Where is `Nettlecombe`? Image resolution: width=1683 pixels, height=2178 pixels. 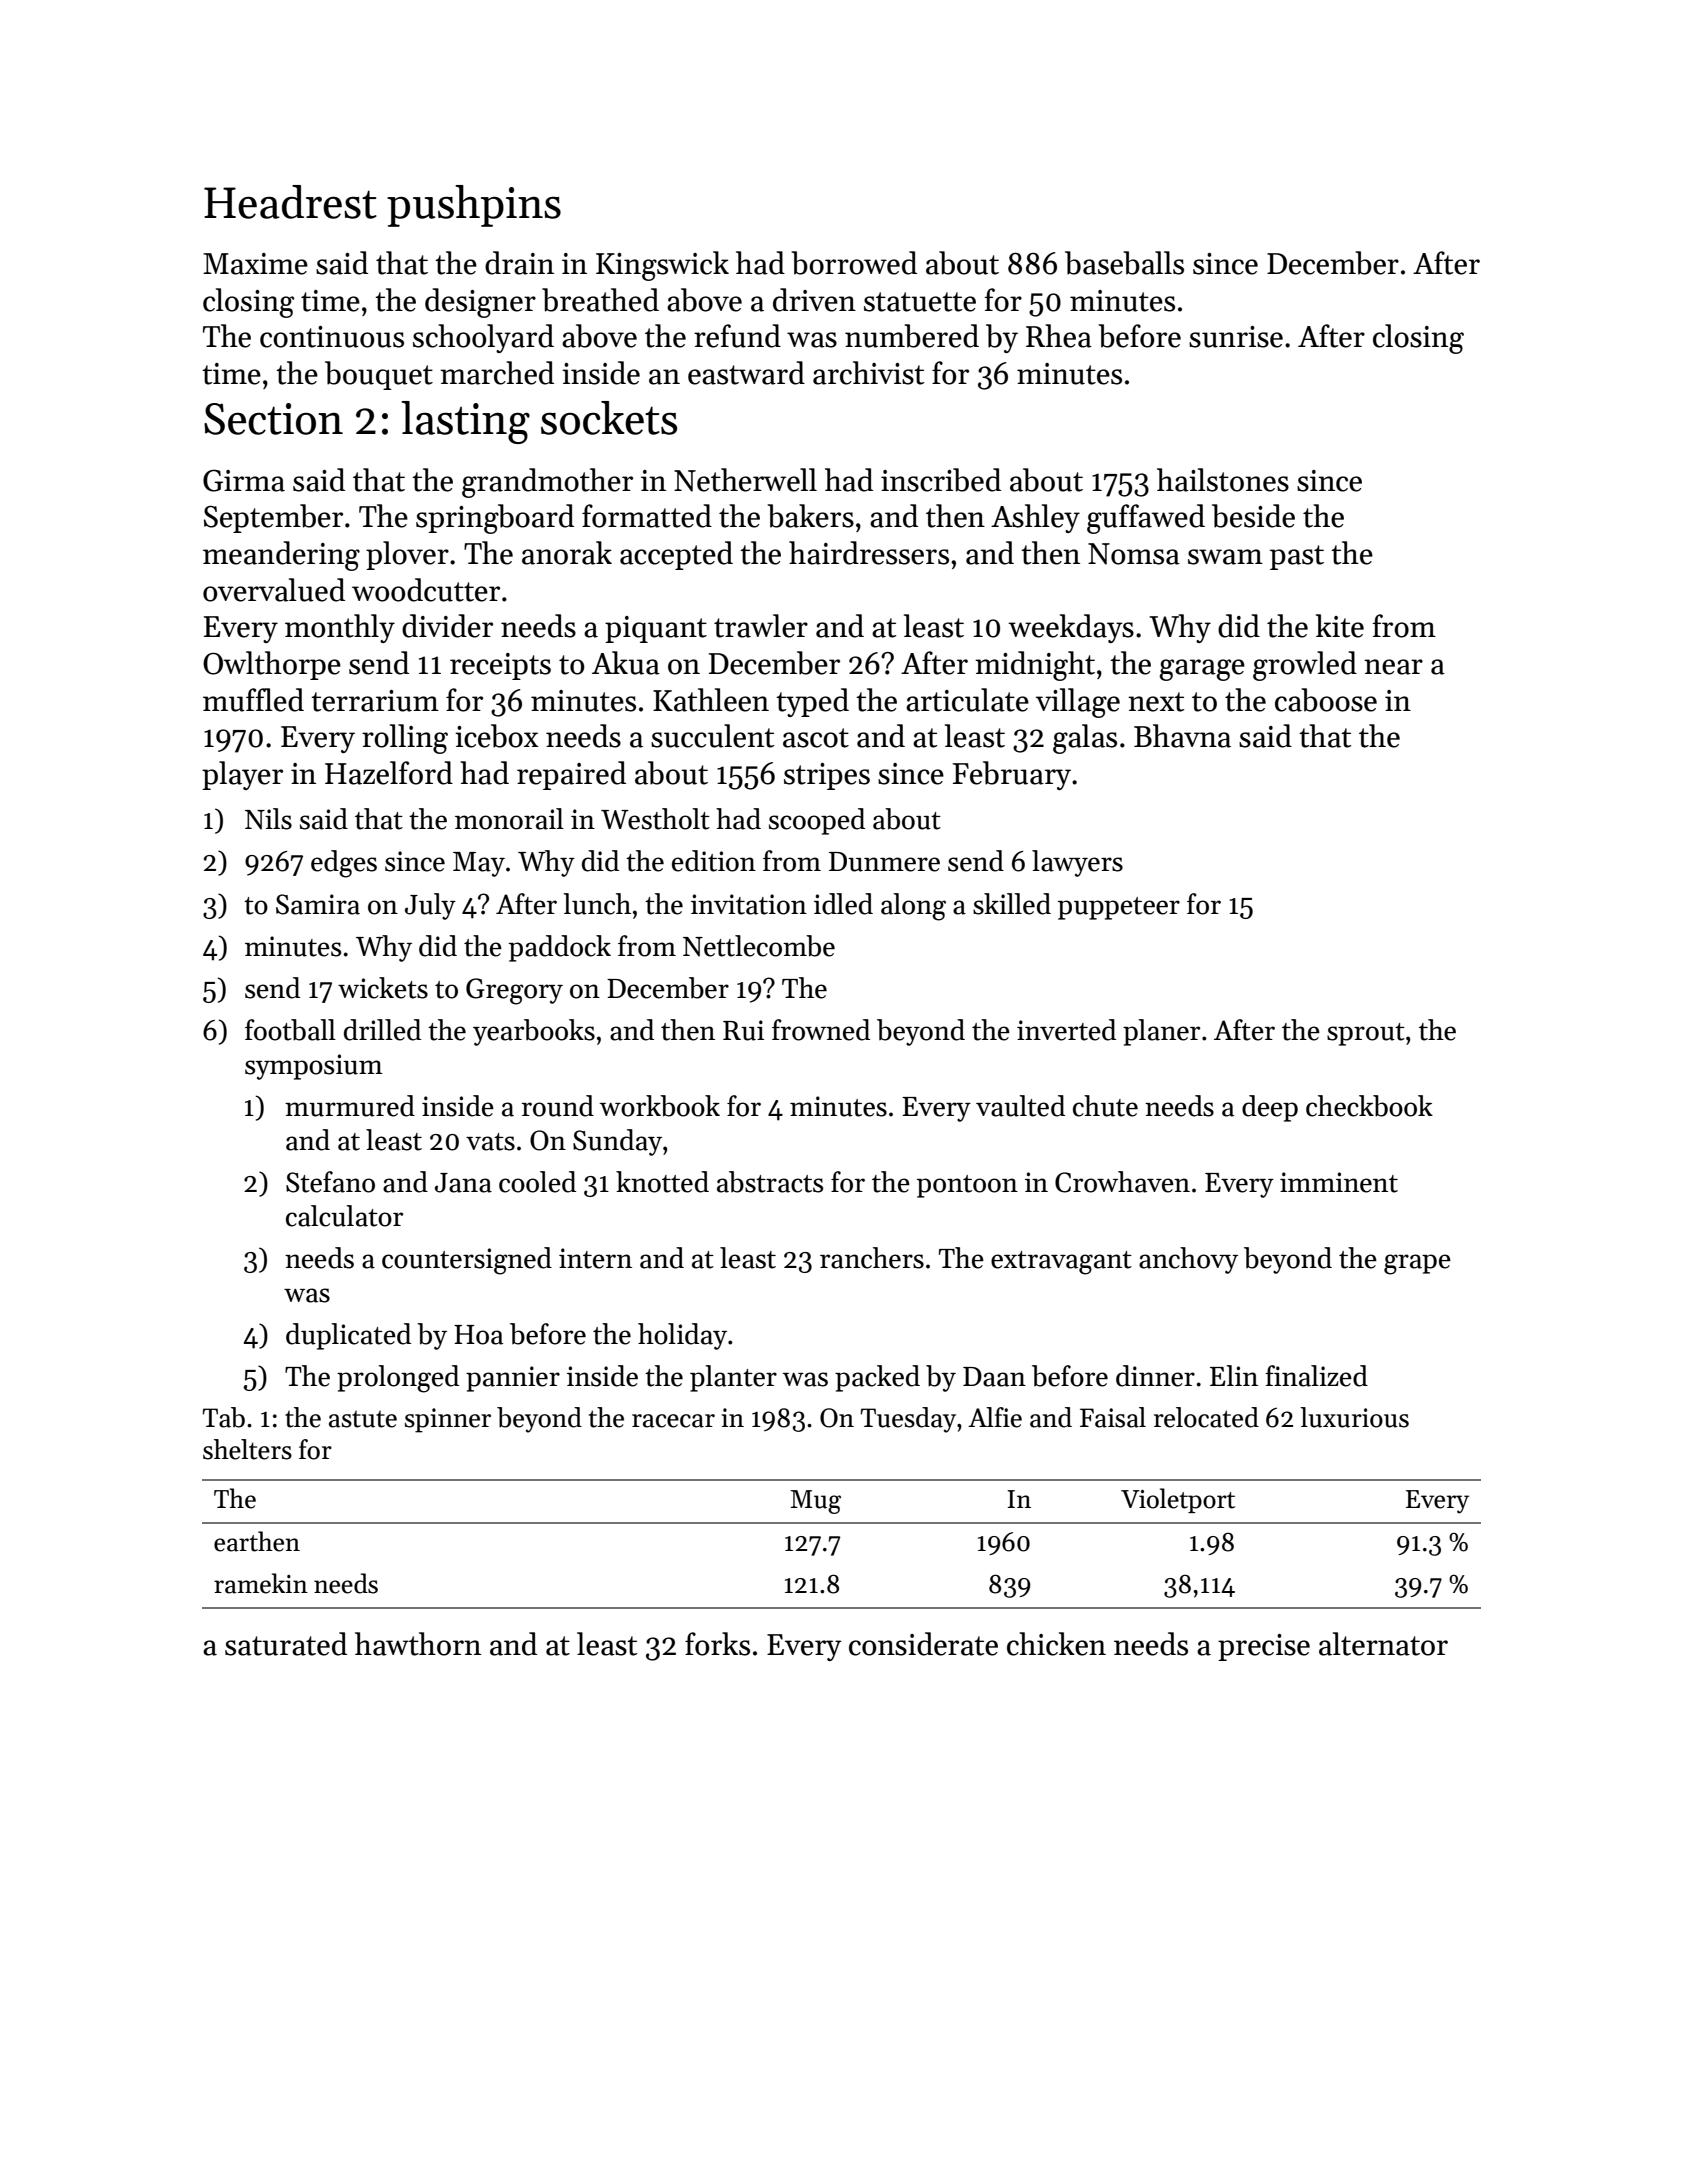 Nettlecombe is located at coordinates (759, 946).
